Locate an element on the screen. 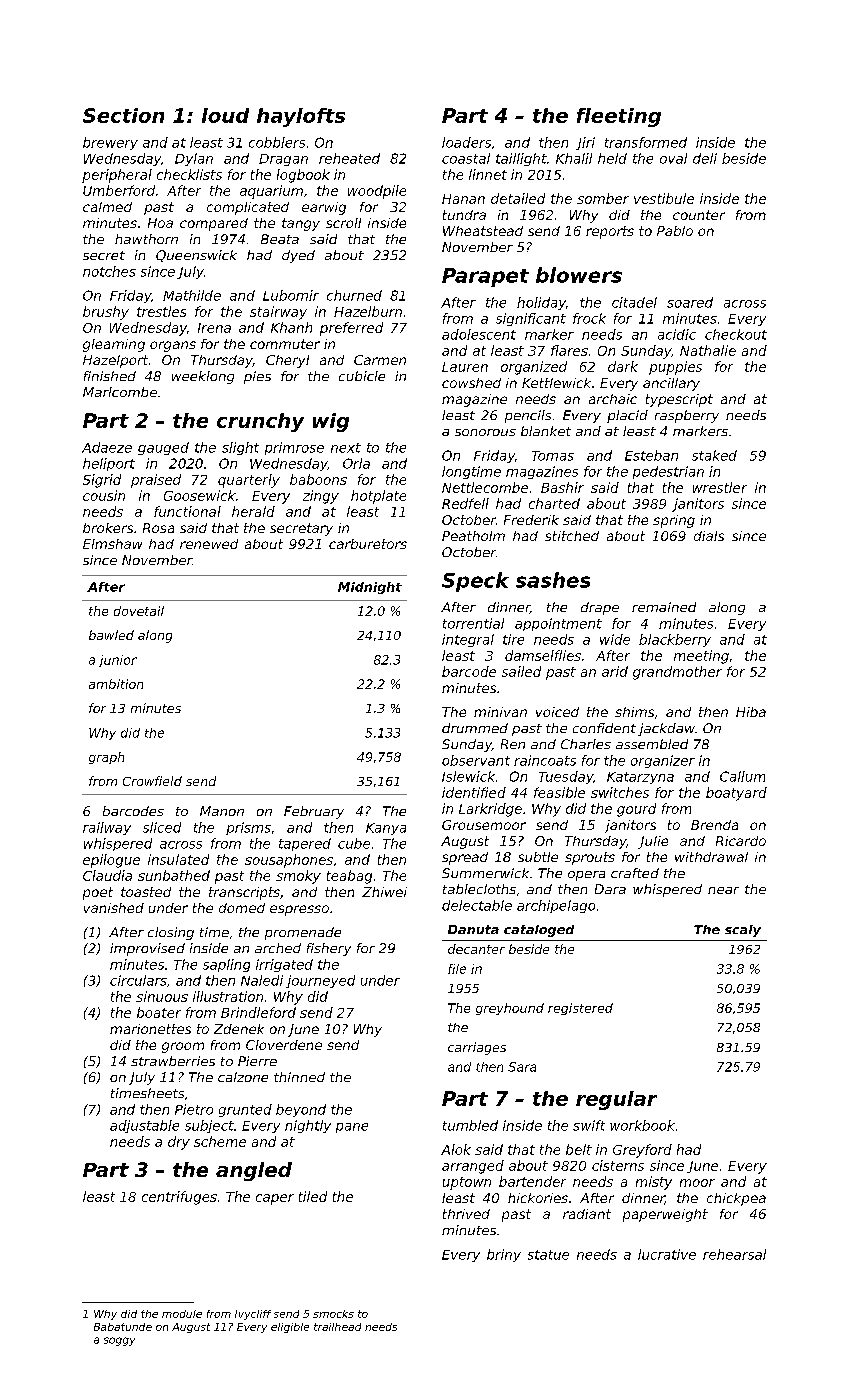  registered is located at coordinates (580, 1009).
